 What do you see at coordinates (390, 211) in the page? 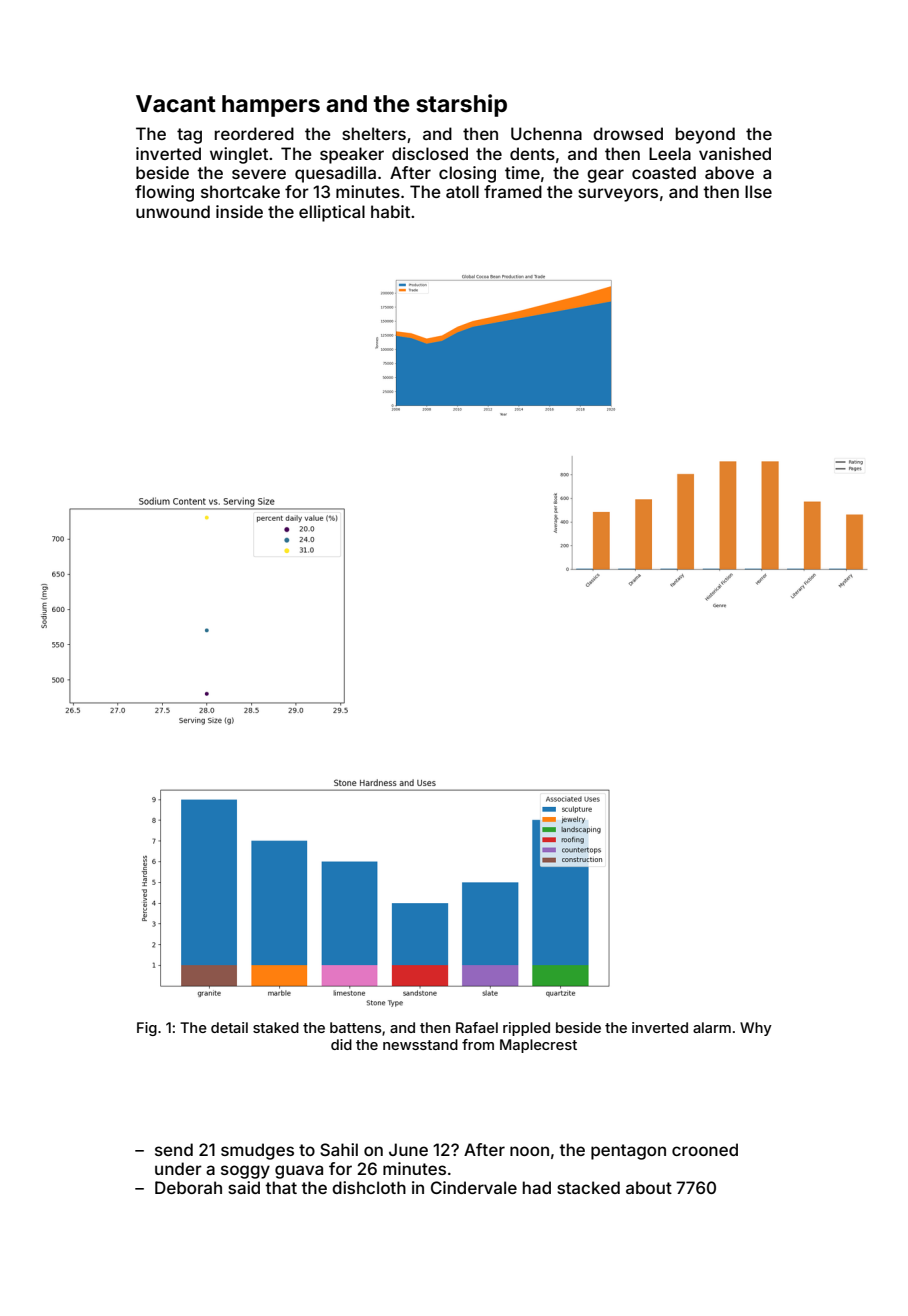
I see `habit` at bounding box center [390, 211].
